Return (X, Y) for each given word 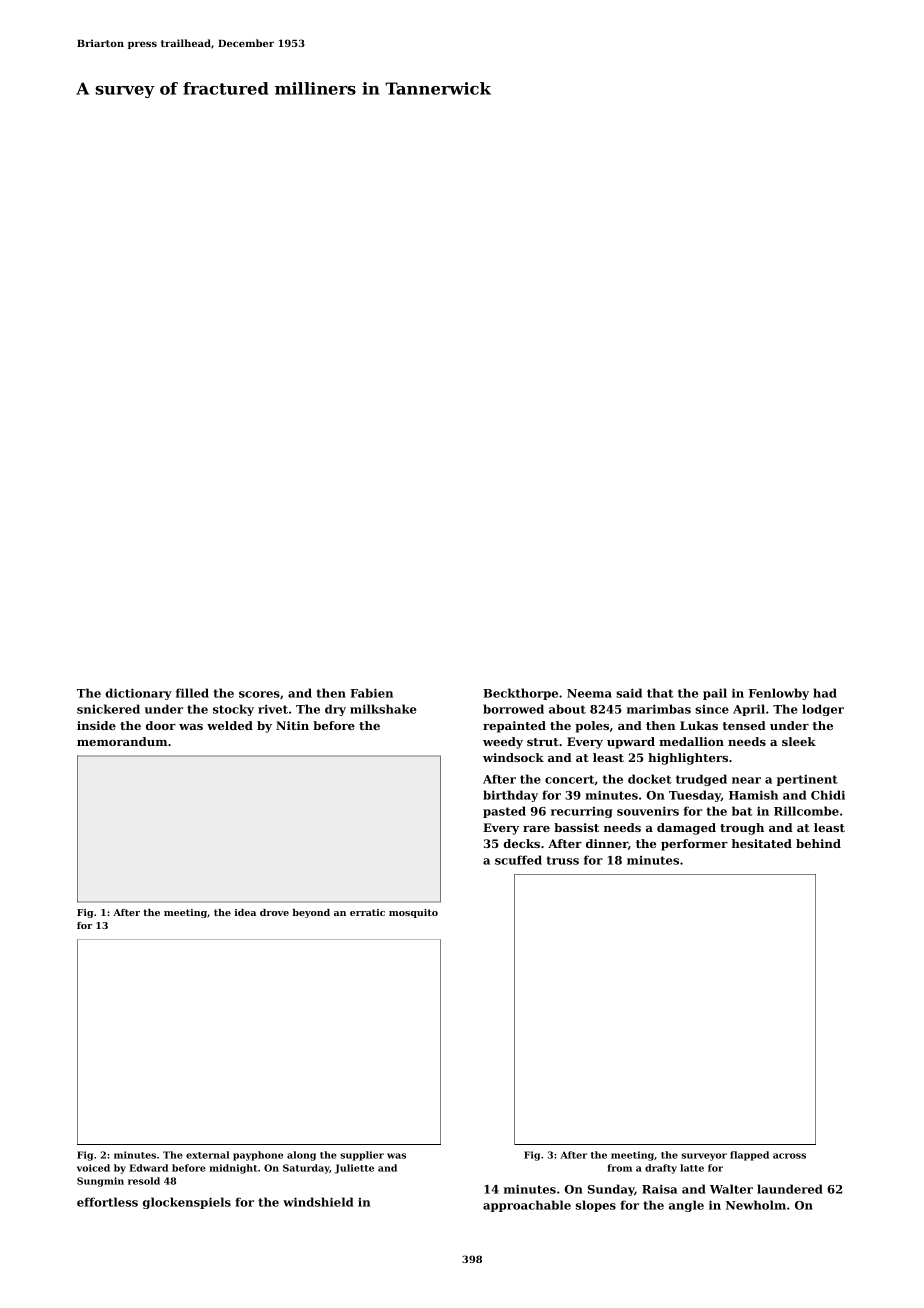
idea (245, 912)
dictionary (138, 694)
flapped (749, 1156)
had (825, 693)
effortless (107, 1202)
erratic (367, 912)
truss (562, 860)
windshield (318, 1202)
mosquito (413, 913)
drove (274, 912)
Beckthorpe (520, 694)
